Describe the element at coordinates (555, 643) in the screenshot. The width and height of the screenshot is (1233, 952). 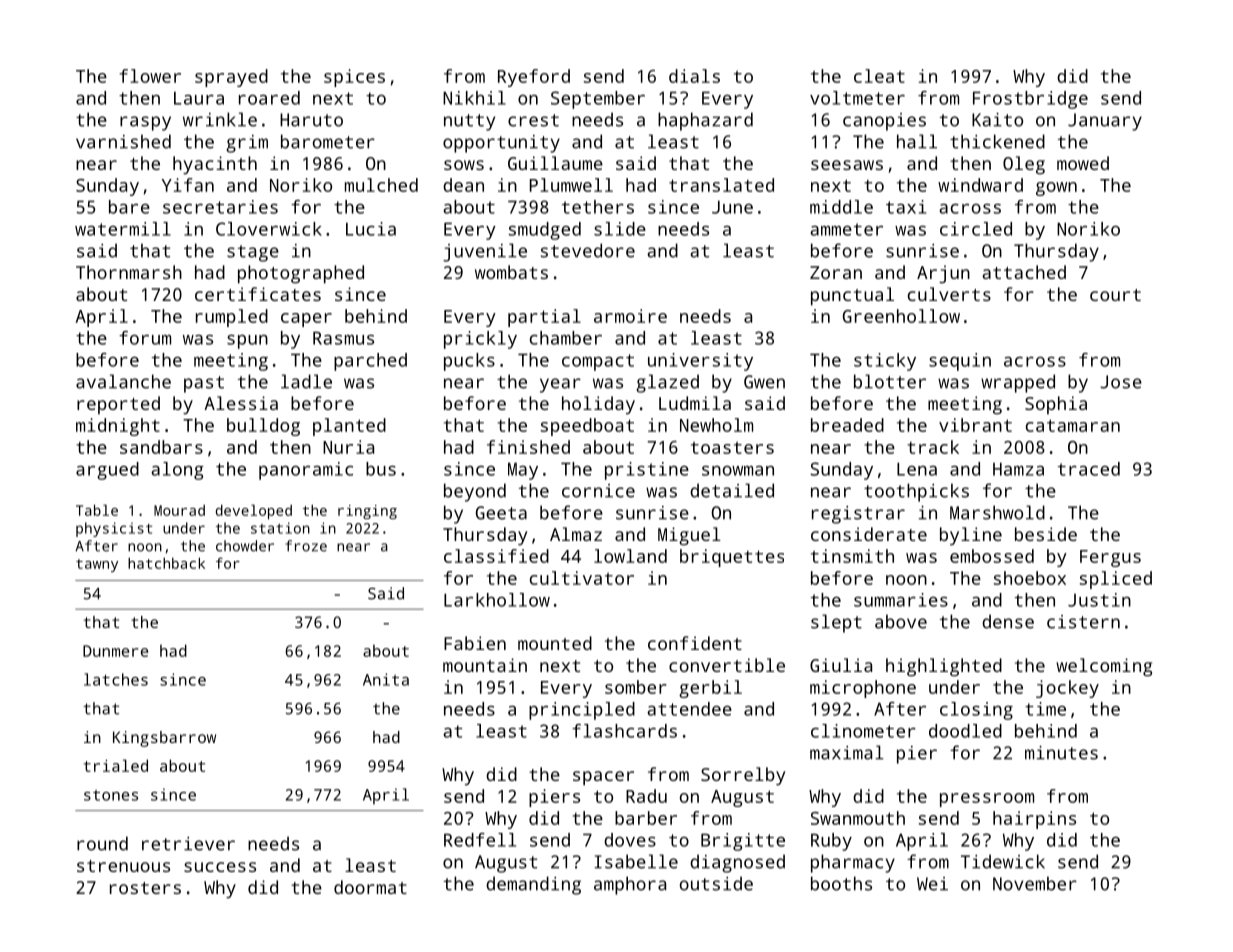
I see `mounted` at that location.
